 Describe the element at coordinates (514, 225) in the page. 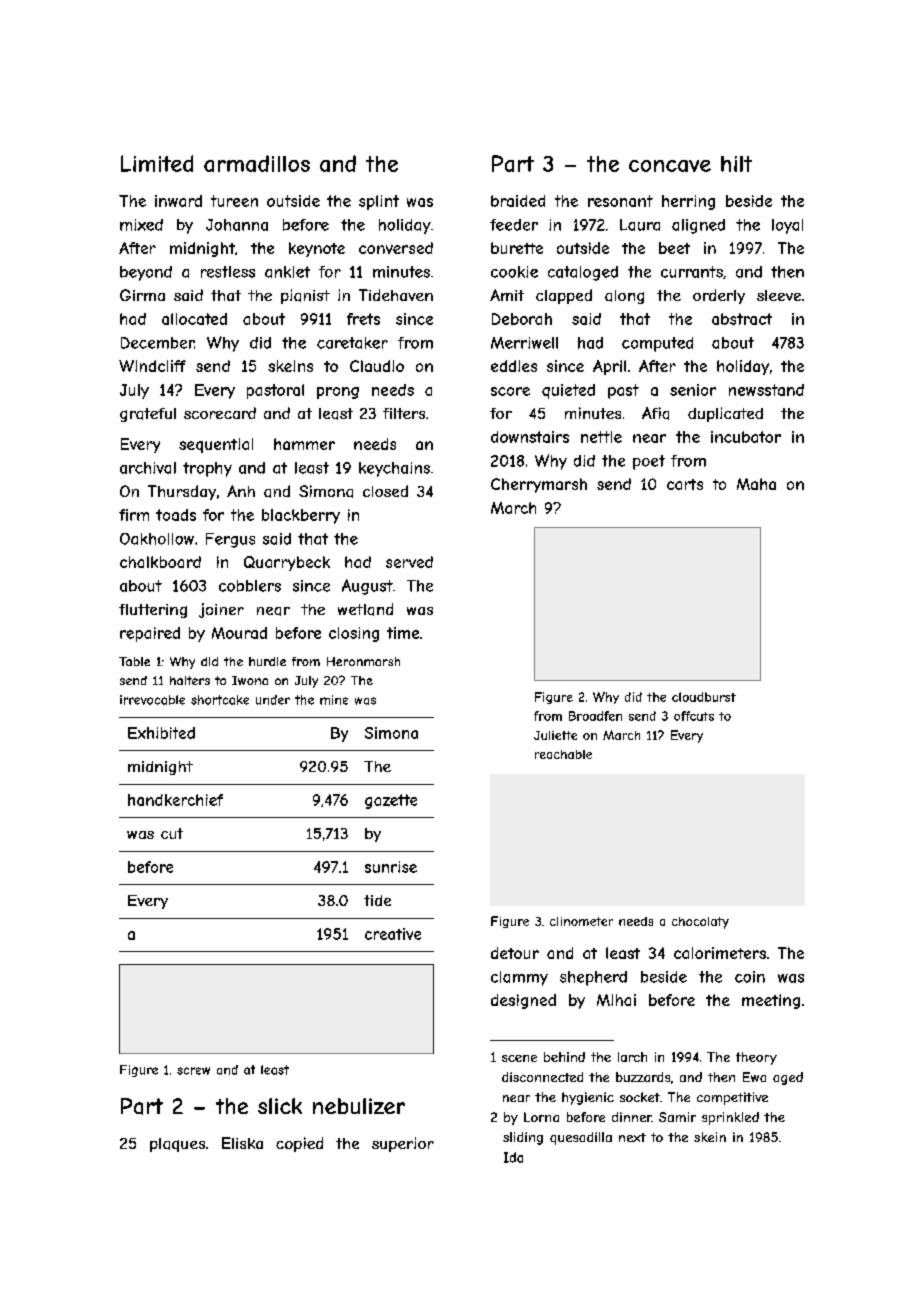

I see `feeder` at that location.
